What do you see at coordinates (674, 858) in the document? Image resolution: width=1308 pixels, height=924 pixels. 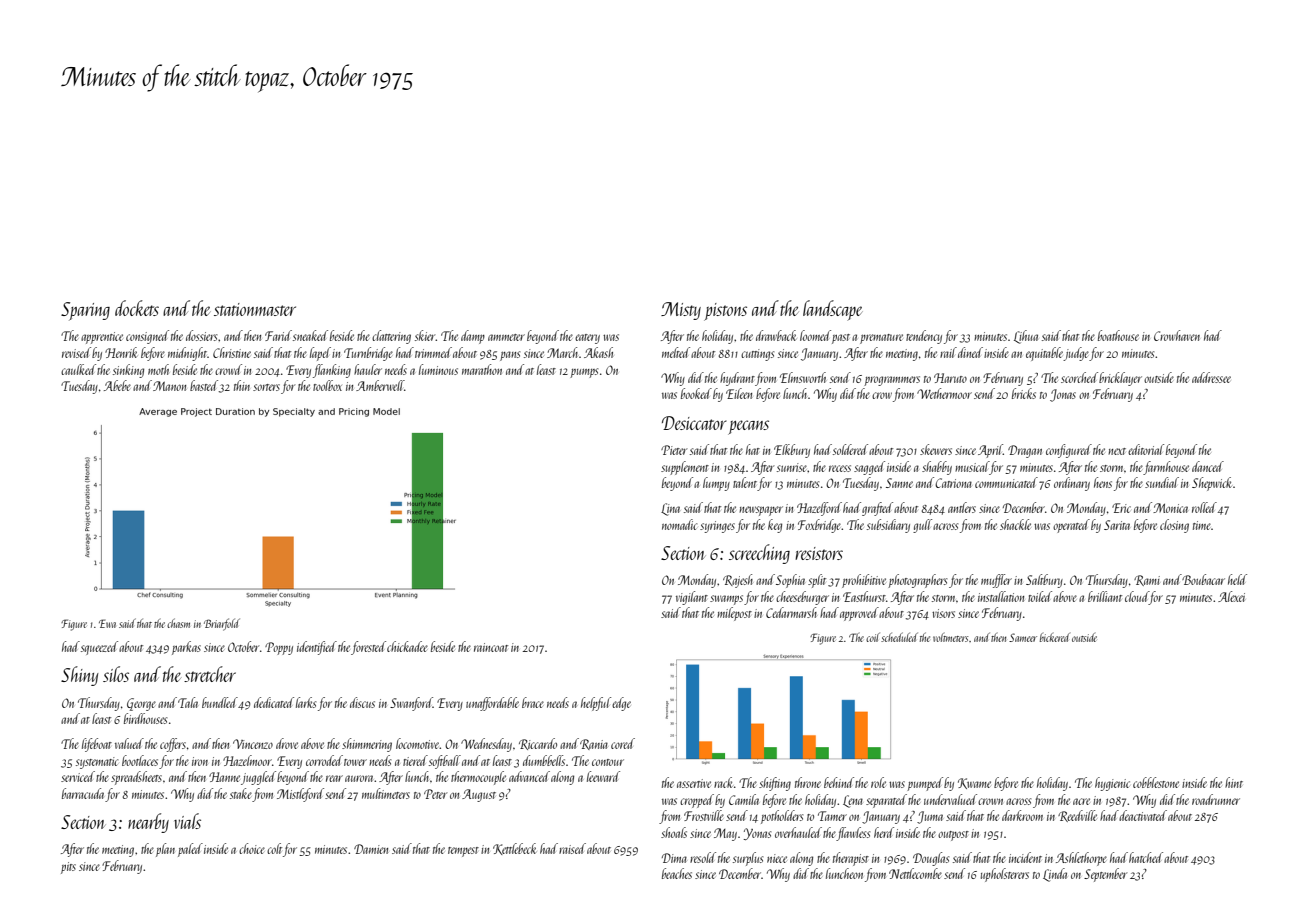 I see `Dima` at bounding box center [674, 858].
